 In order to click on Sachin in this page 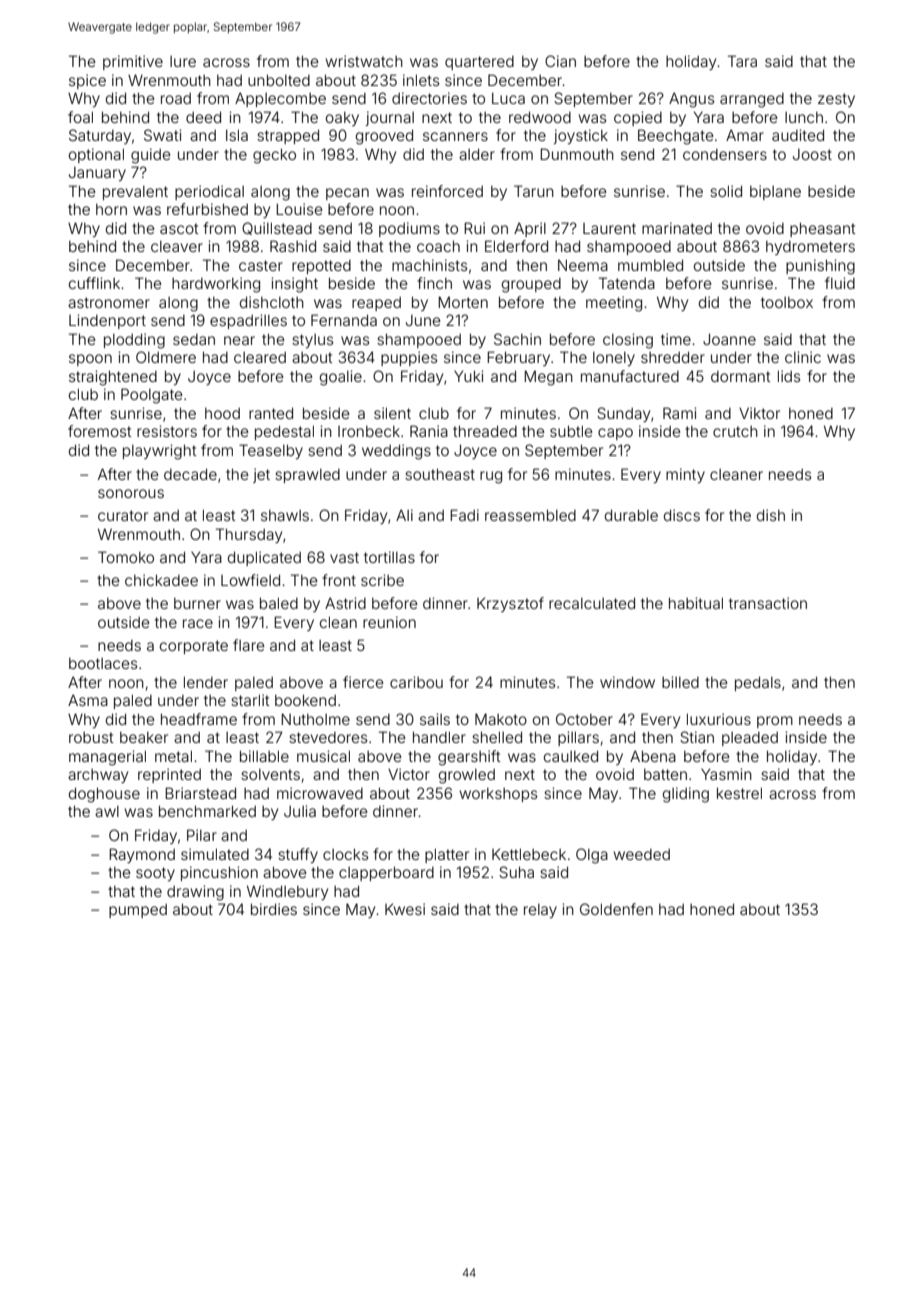, I will do `click(517, 339)`.
